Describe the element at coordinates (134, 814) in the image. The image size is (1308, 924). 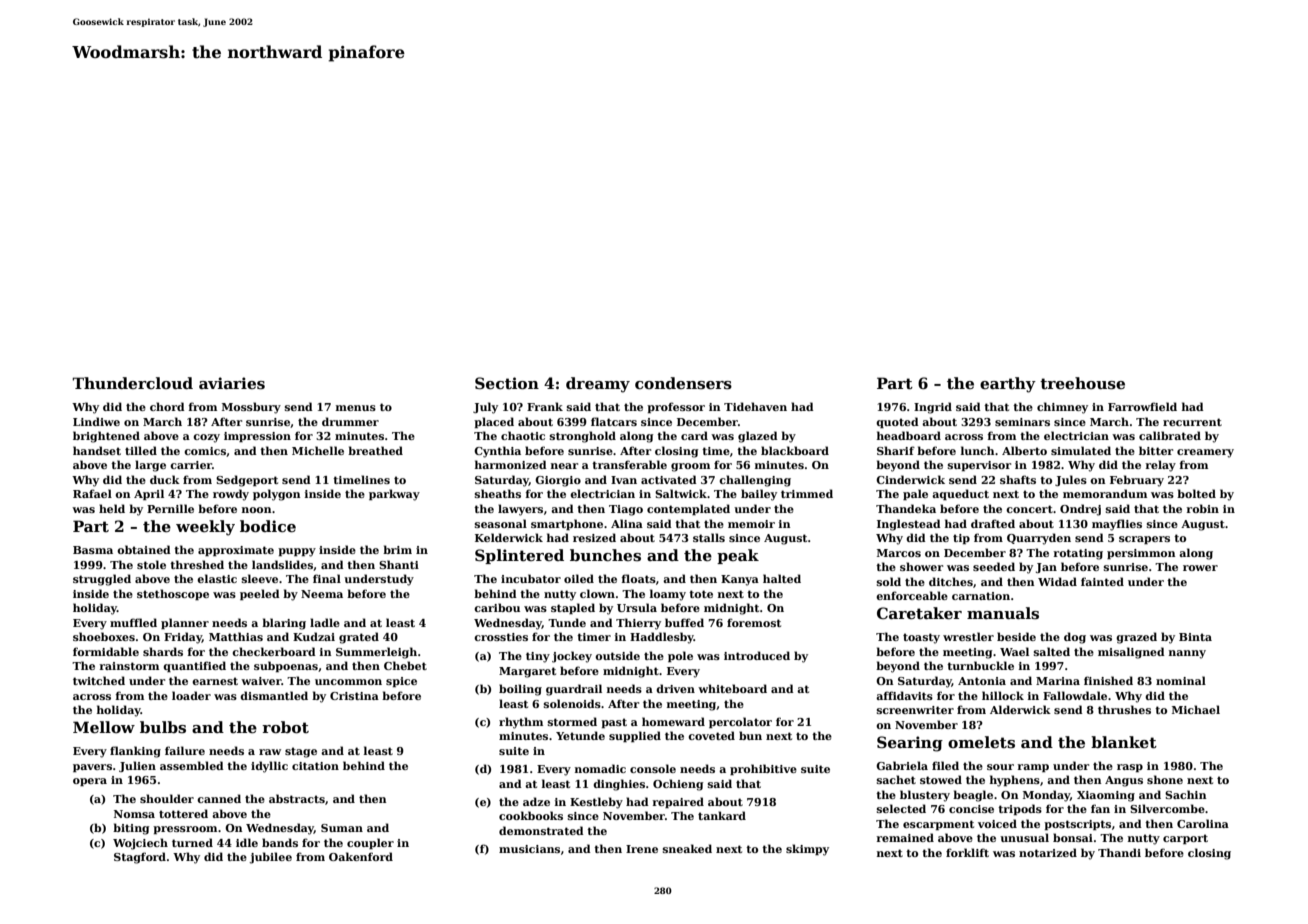
I see `Nomsa` at that location.
